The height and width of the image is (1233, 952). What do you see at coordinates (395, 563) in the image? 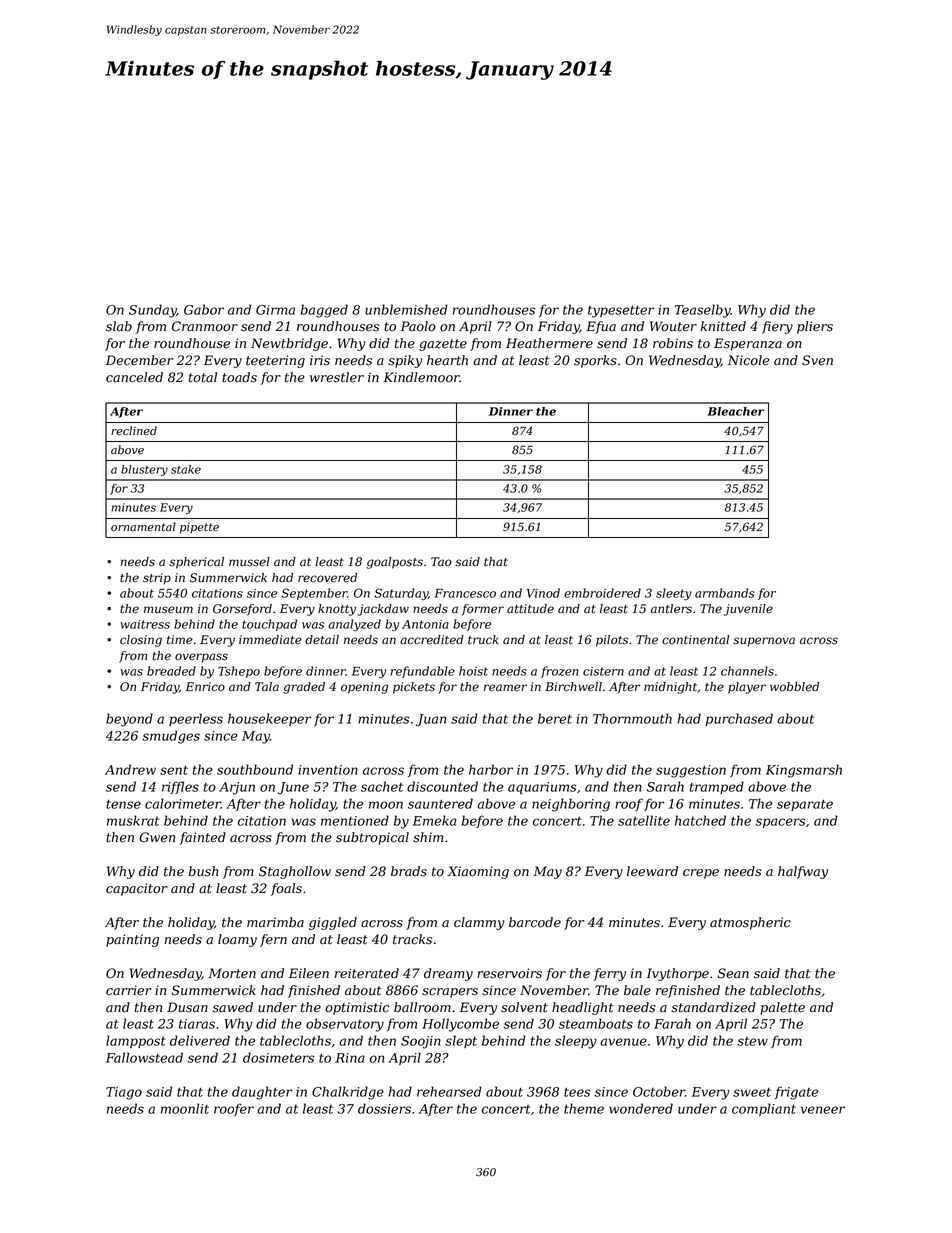
I see `goalposts` at bounding box center [395, 563].
